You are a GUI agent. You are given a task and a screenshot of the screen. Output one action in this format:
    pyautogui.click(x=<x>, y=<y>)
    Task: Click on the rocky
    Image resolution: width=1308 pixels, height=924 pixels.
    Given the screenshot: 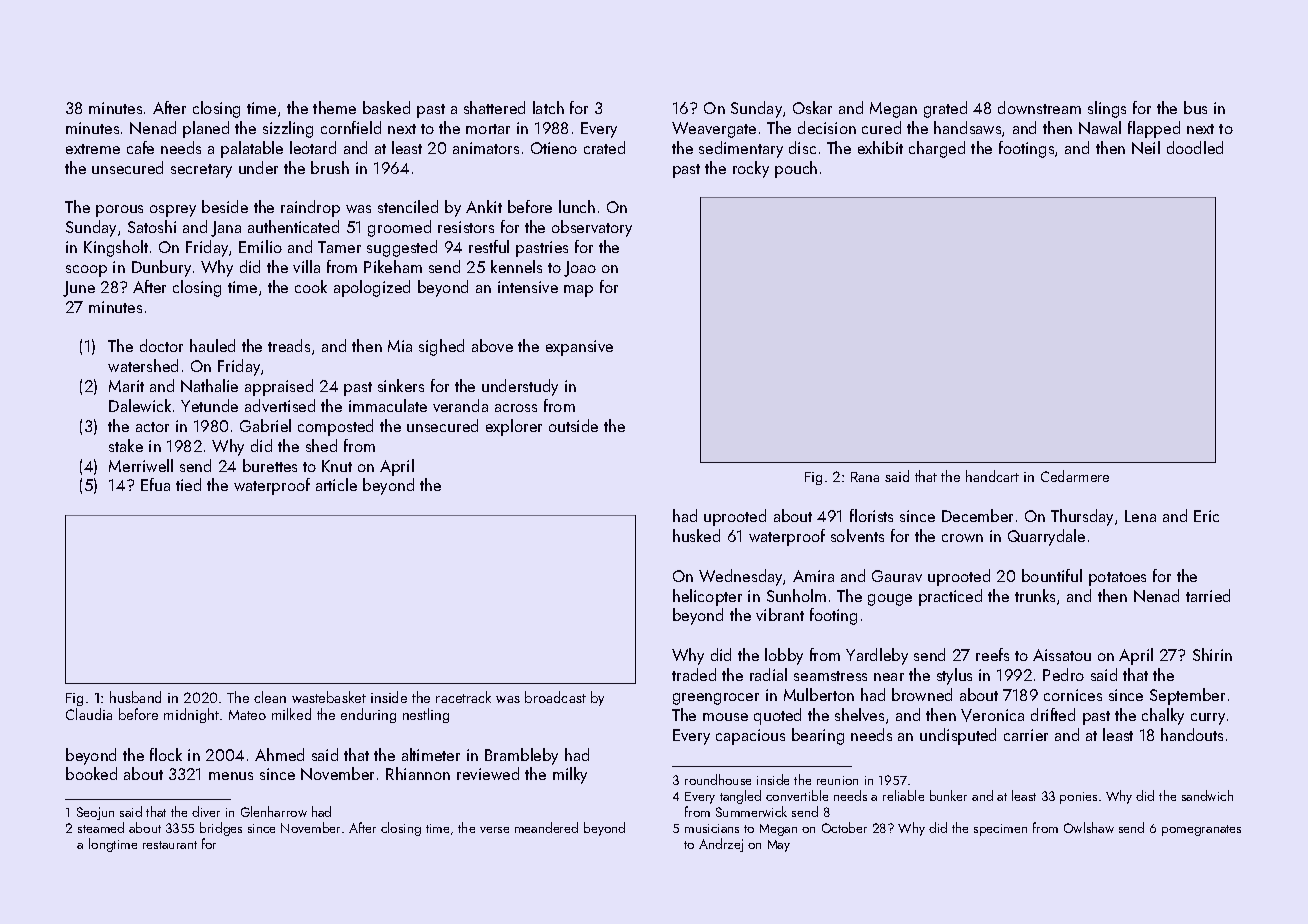 What is the action you would take?
    pyautogui.click(x=751, y=169)
